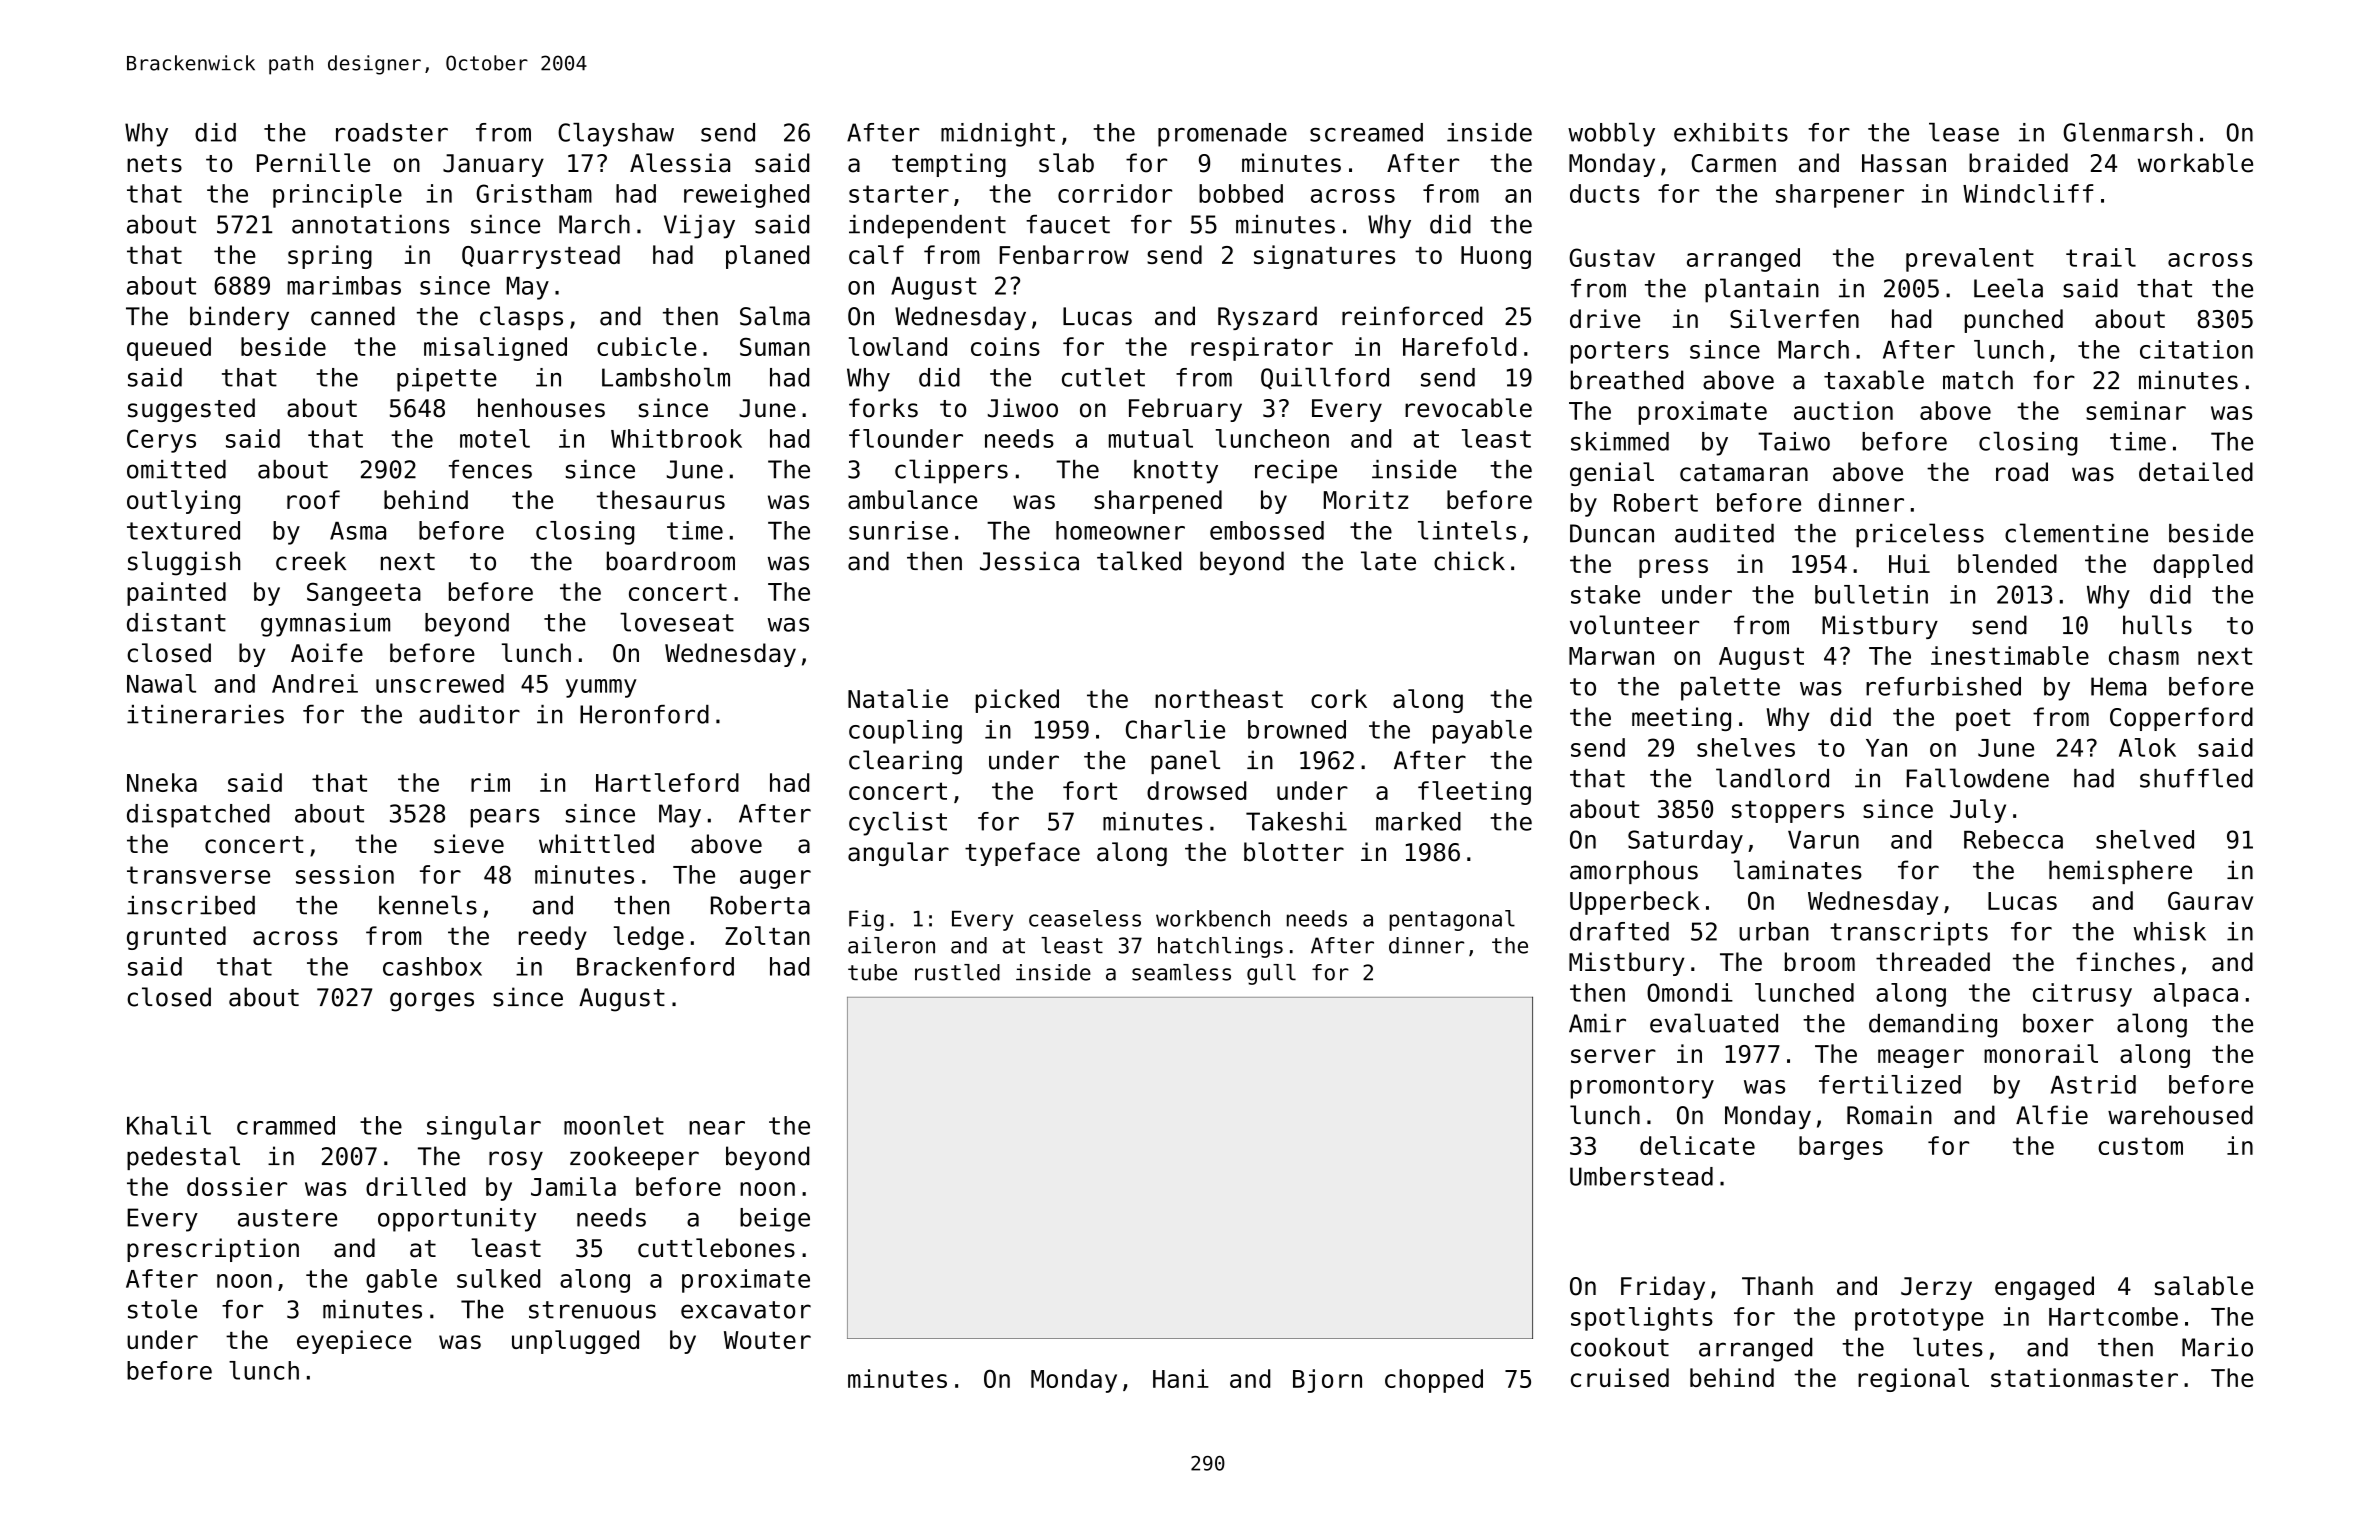  What do you see at coordinates (1222, 135) in the screenshot?
I see `promenade` at bounding box center [1222, 135].
